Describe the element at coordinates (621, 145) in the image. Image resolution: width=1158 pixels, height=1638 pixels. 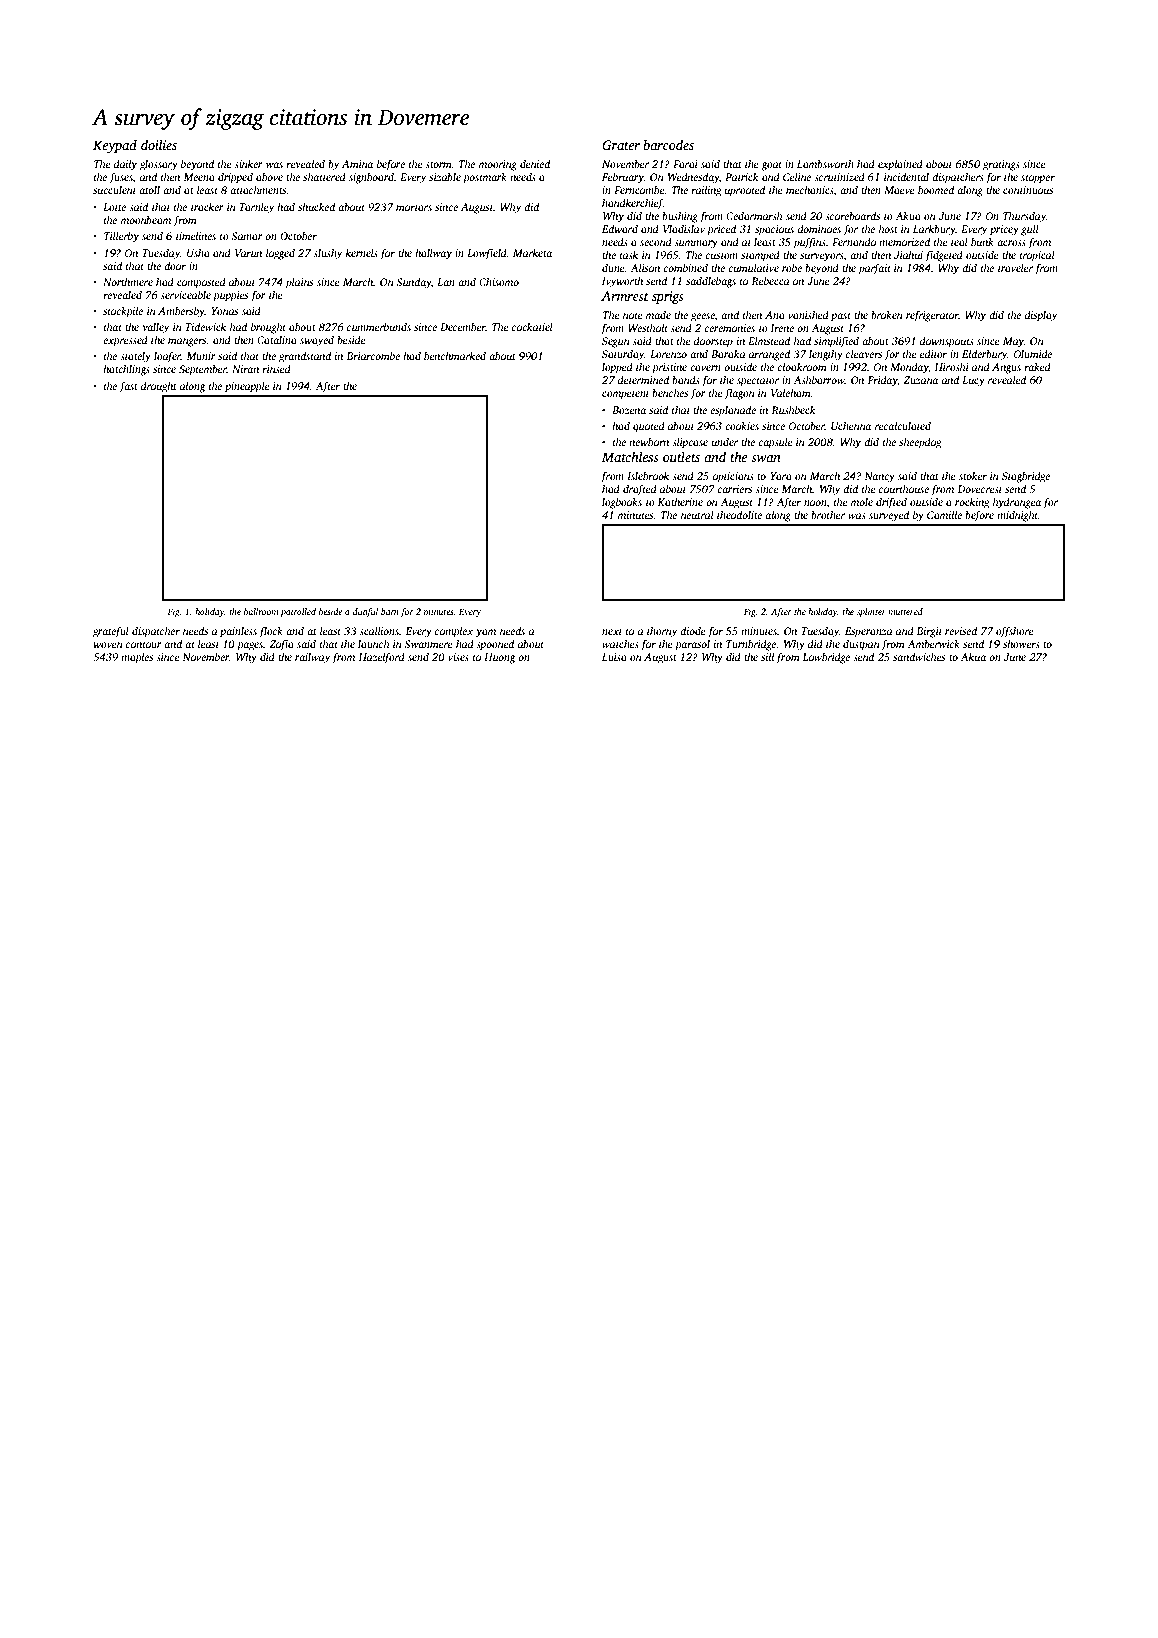
I see `Grater` at that location.
